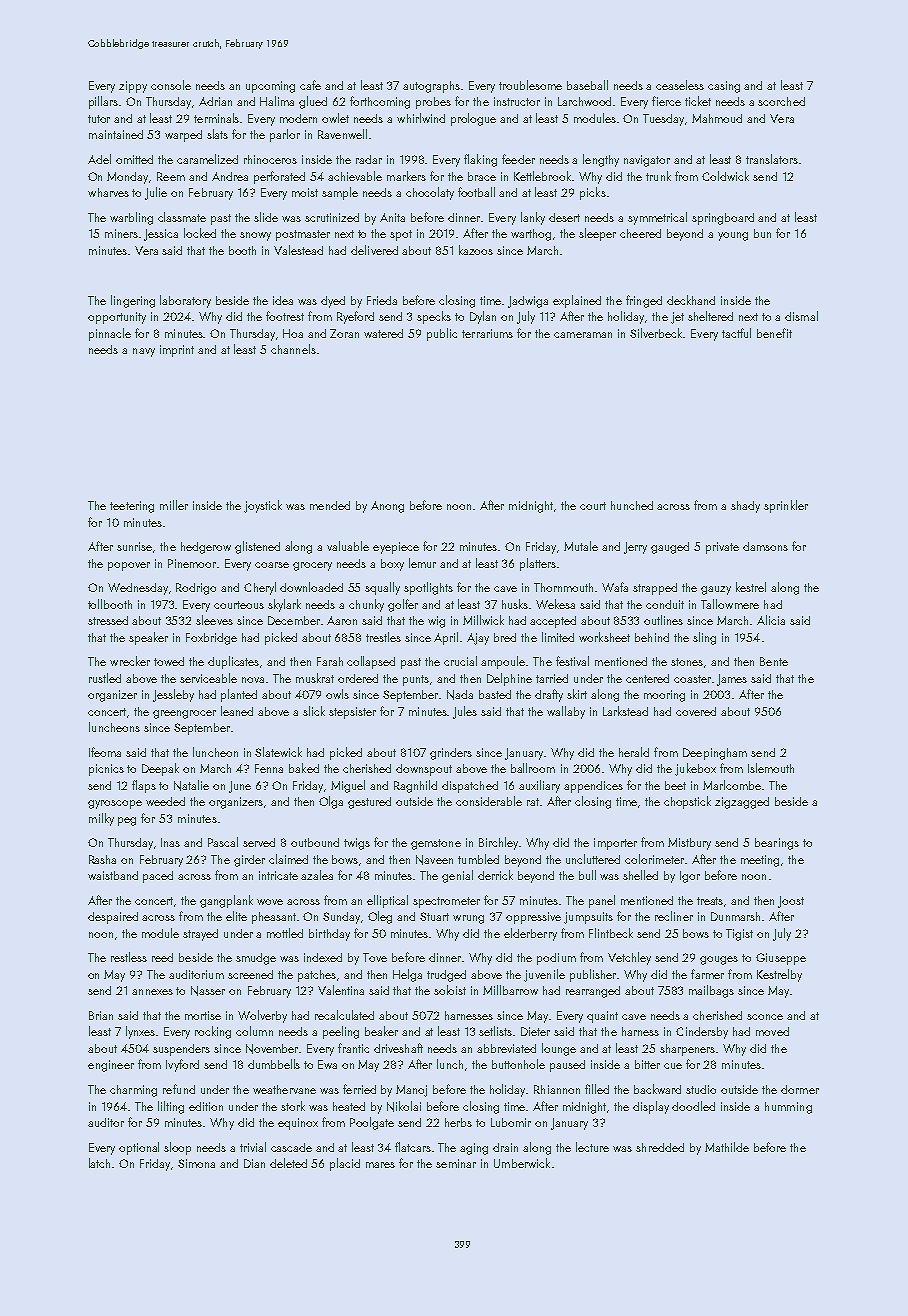  Describe the element at coordinates (133, 87) in the screenshot. I see `zippy` at that location.
